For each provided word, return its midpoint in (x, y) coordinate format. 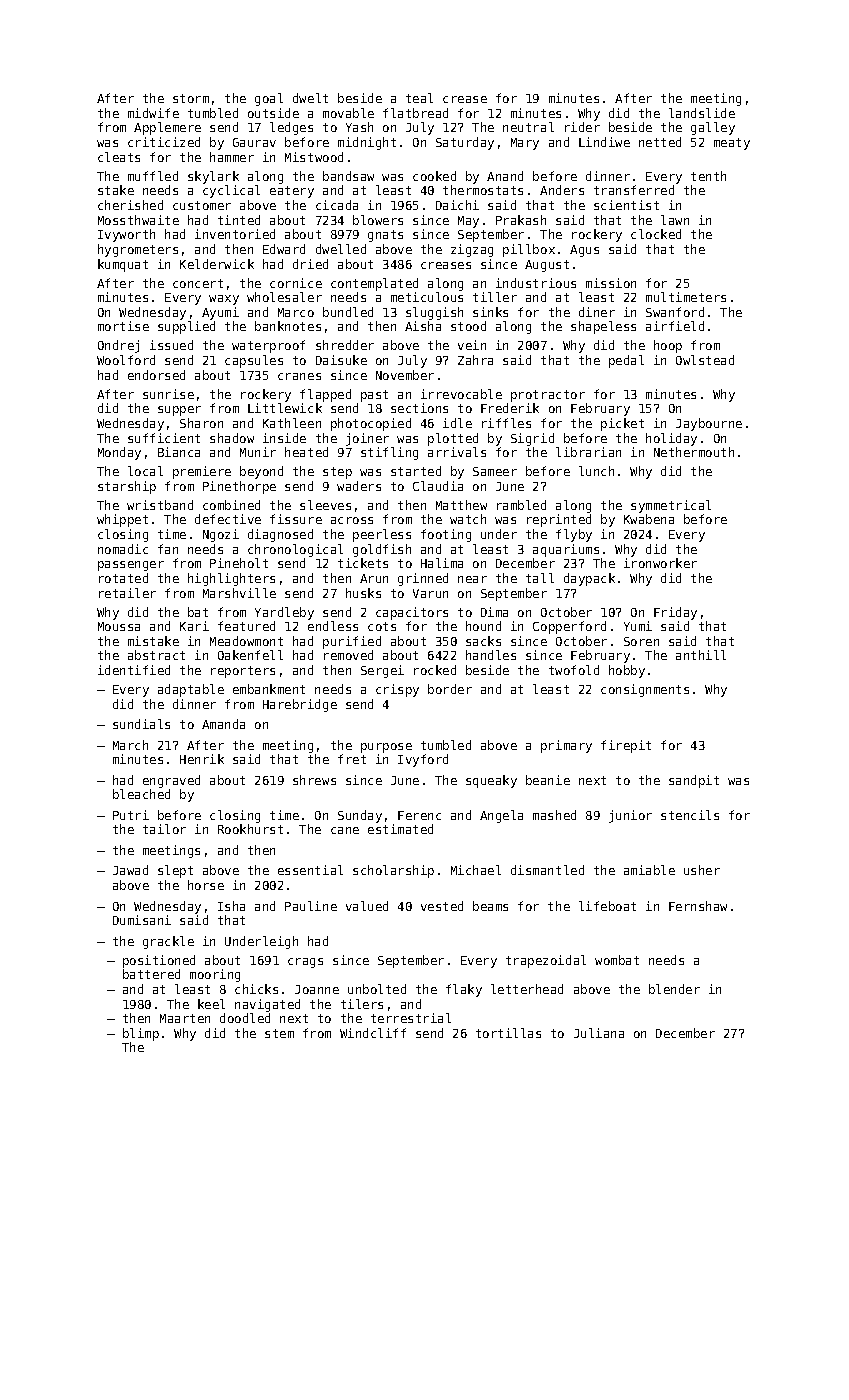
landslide (702, 113)
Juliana (599, 1033)
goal (269, 99)
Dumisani (142, 920)
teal (419, 98)
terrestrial (411, 1018)
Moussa (119, 626)
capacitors (412, 613)
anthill (701, 655)
